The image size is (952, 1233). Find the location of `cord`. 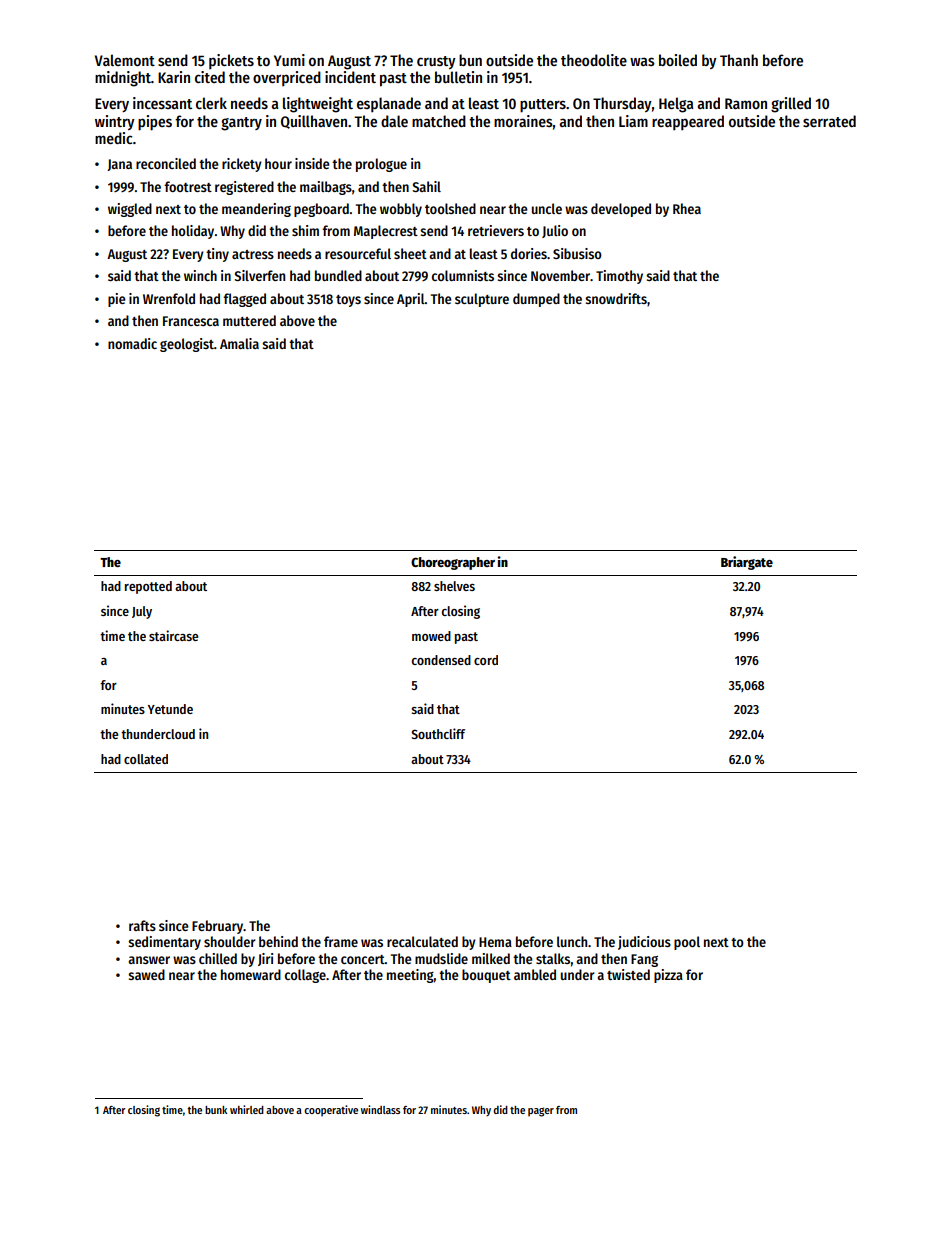

cord is located at coordinates (486, 660).
